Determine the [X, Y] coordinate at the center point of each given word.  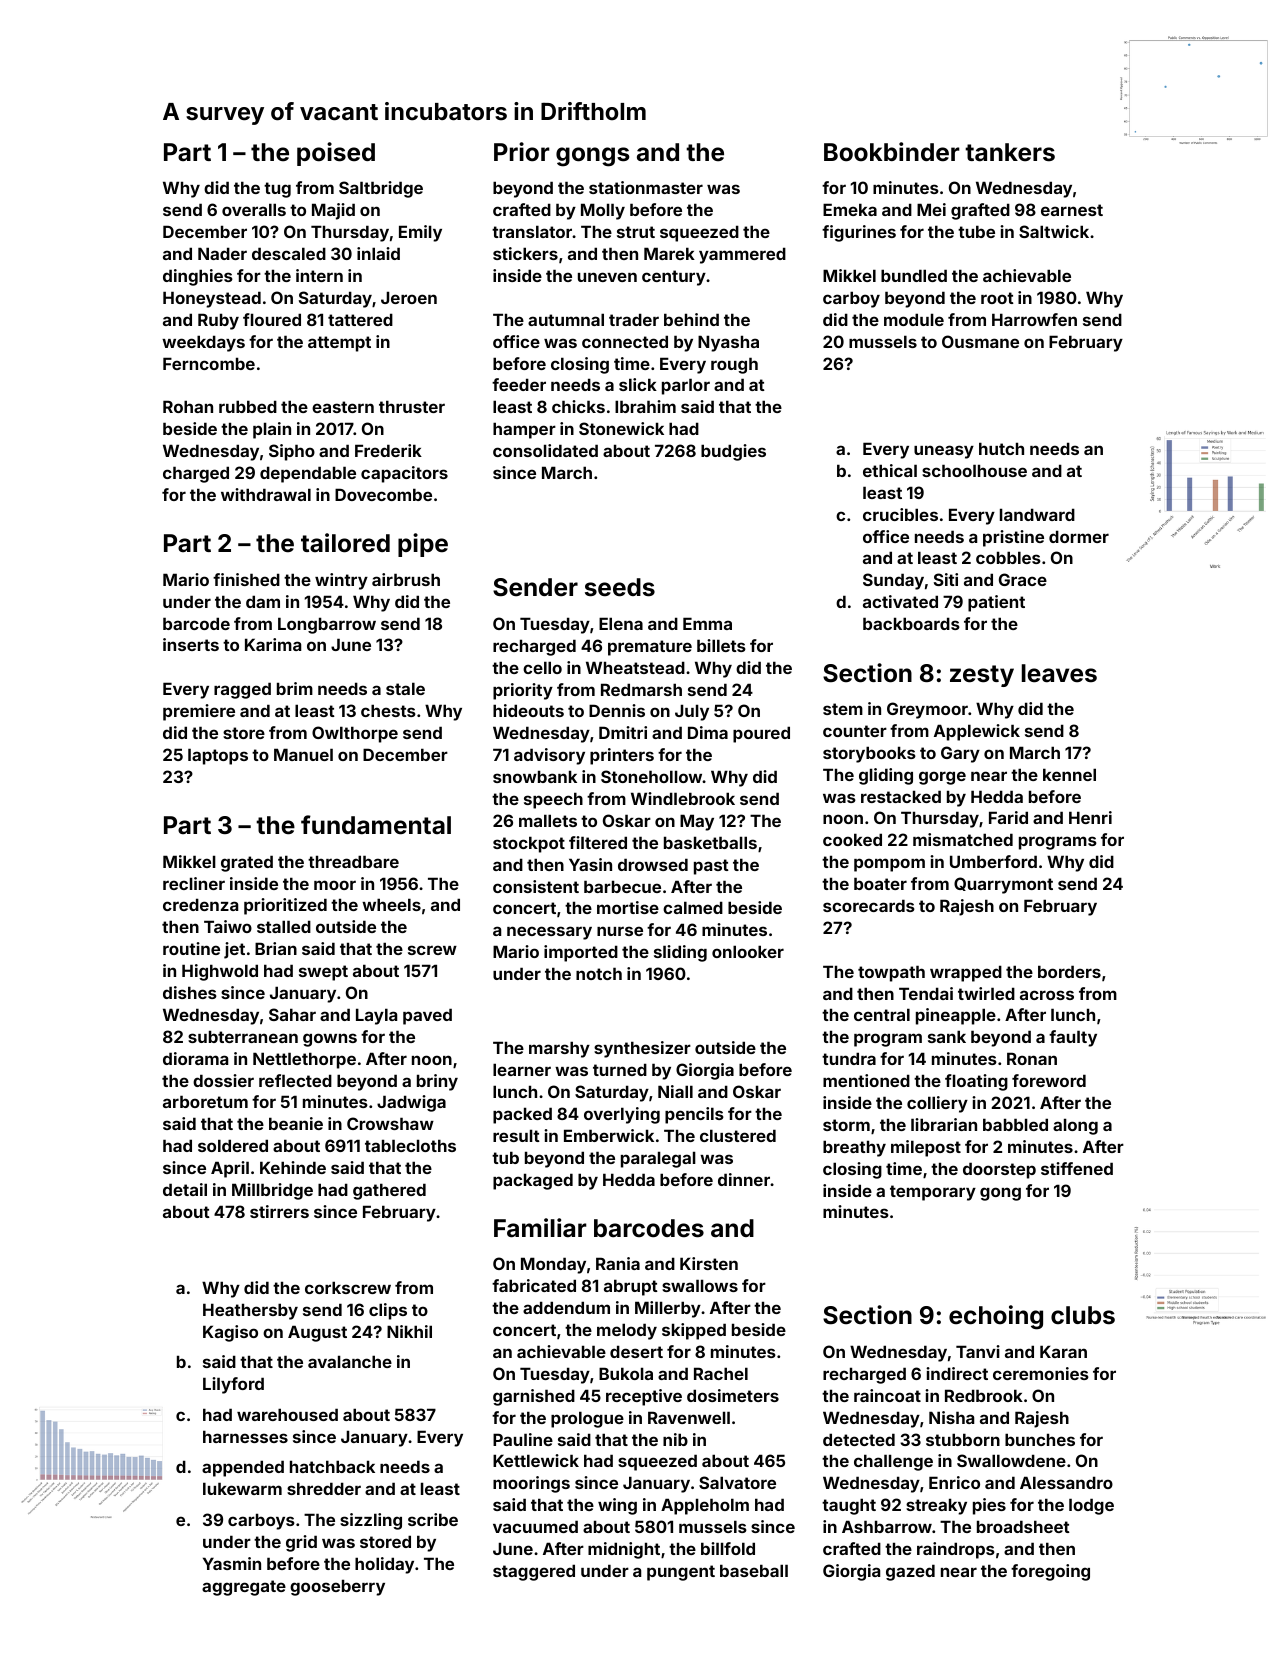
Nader [222, 253]
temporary [933, 1193]
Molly [603, 211]
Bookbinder [892, 152]
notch [599, 973]
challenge [893, 1462]
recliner [194, 883]
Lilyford [233, 1385]
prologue [587, 1419]
